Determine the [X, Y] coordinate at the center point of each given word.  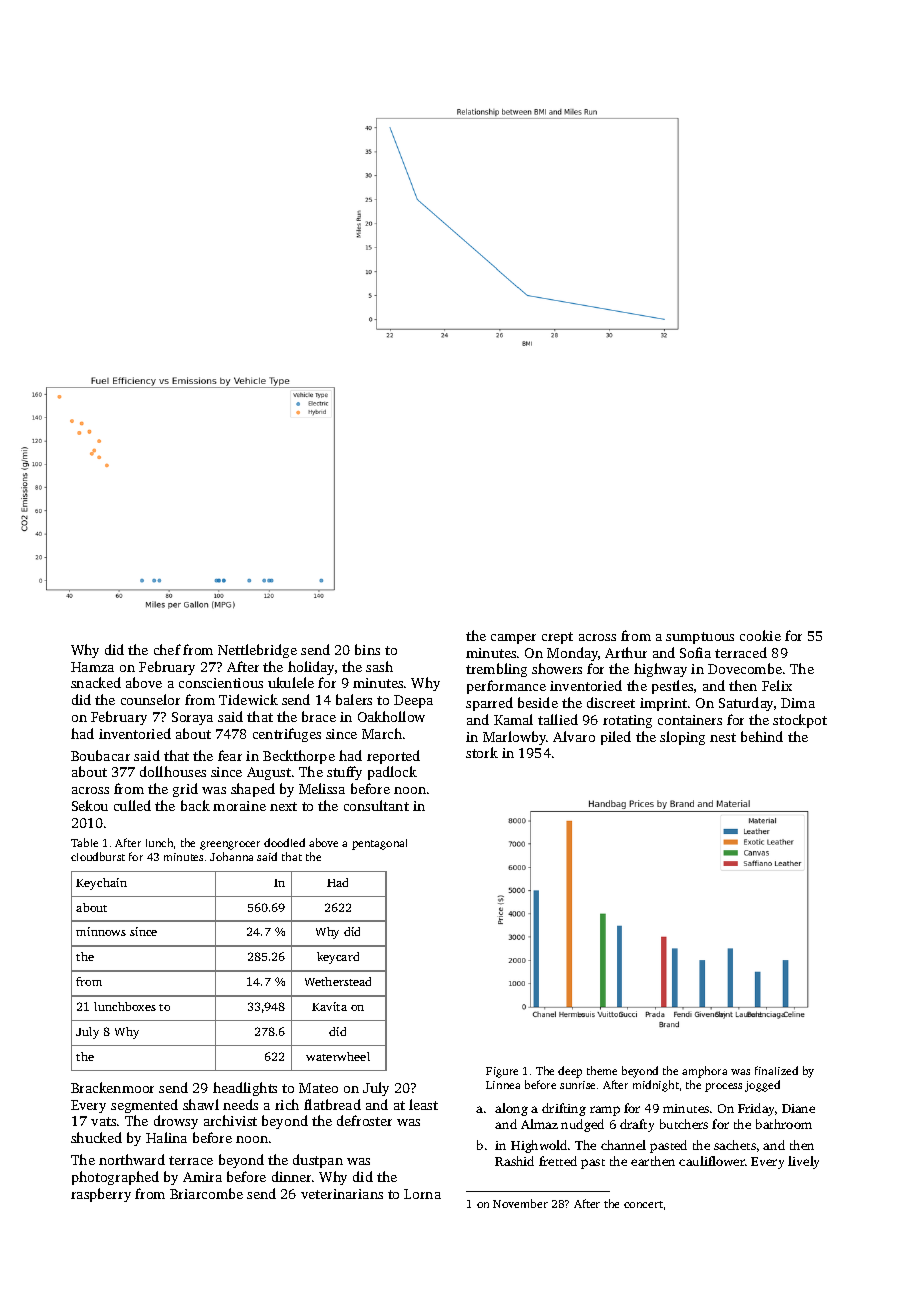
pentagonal [379, 844]
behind [762, 736]
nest [723, 737]
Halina [166, 1137]
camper [513, 639]
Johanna [231, 856]
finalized [776, 1070]
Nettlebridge [257, 651]
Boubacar [100, 755]
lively [803, 1162]
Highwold [539, 1146]
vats [103, 1121]
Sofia [695, 652]
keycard [338, 958]
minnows [101, 931]
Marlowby [515, 738]
